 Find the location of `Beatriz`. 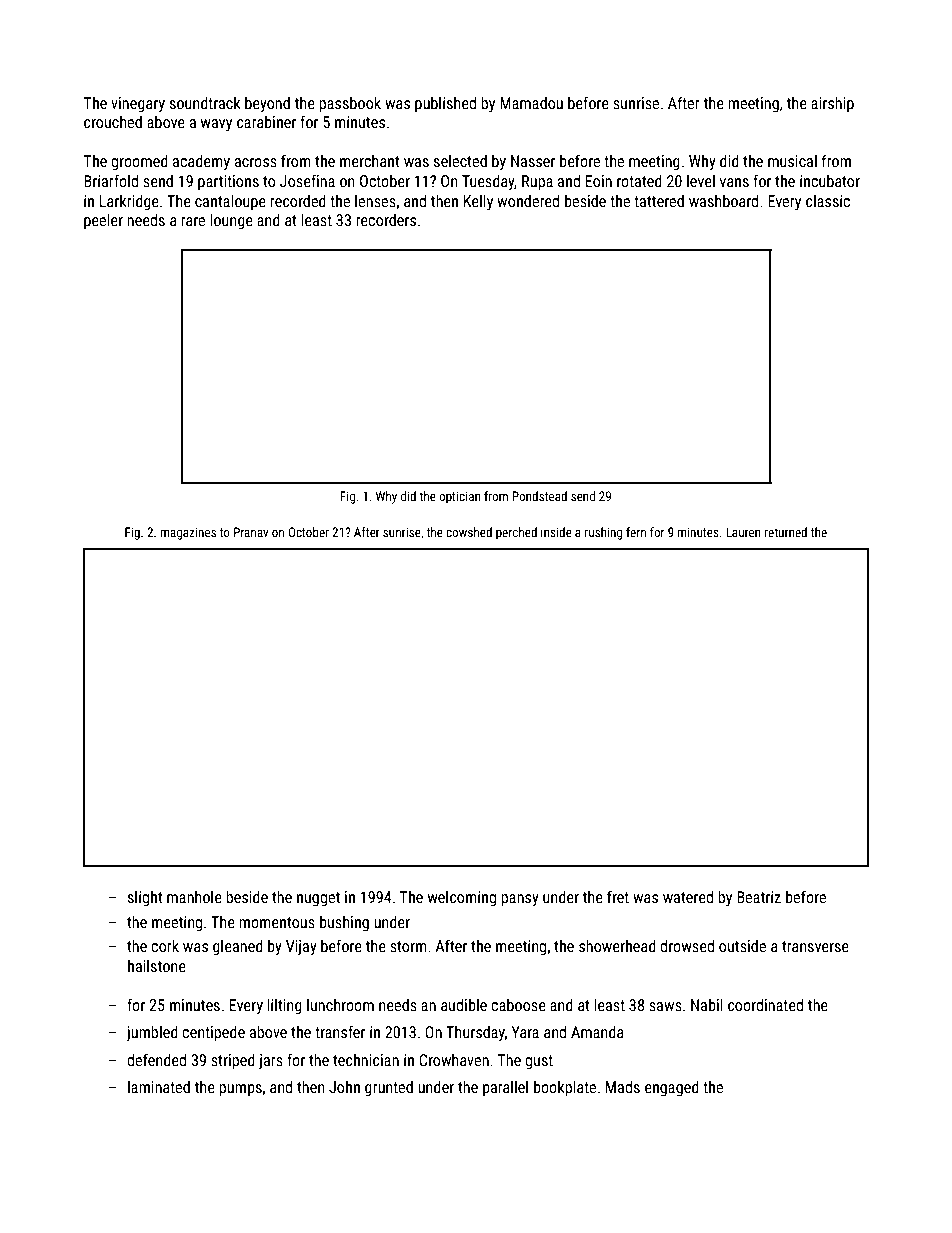

Beatriz is located at coordinates (759, 897).
